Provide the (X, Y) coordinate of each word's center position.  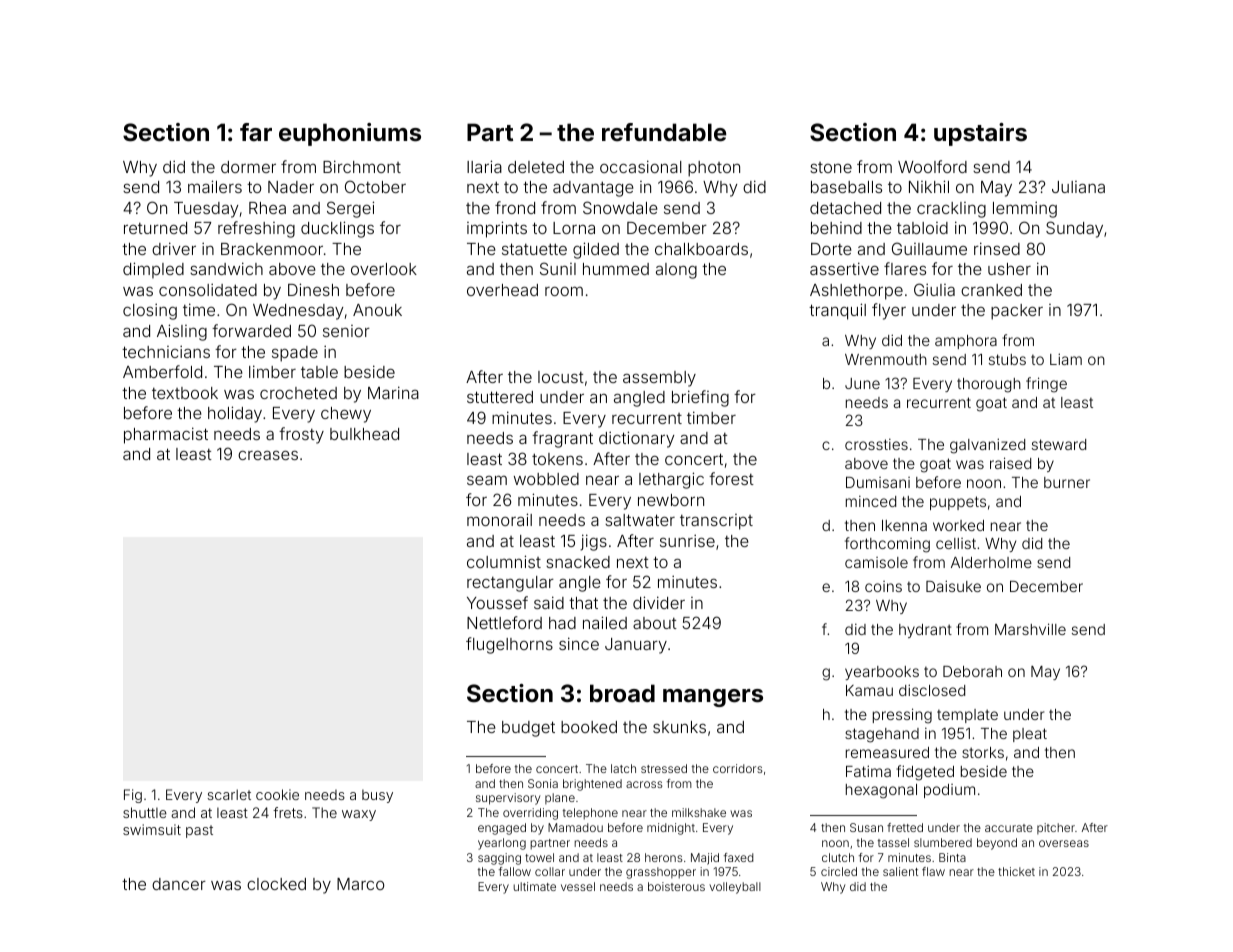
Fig (133, 796)
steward (1059, 444)
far (256, 132)
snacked (578, 562)
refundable (664, 132)
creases (268, 455)
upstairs (980, 134)
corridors (737, 768)
